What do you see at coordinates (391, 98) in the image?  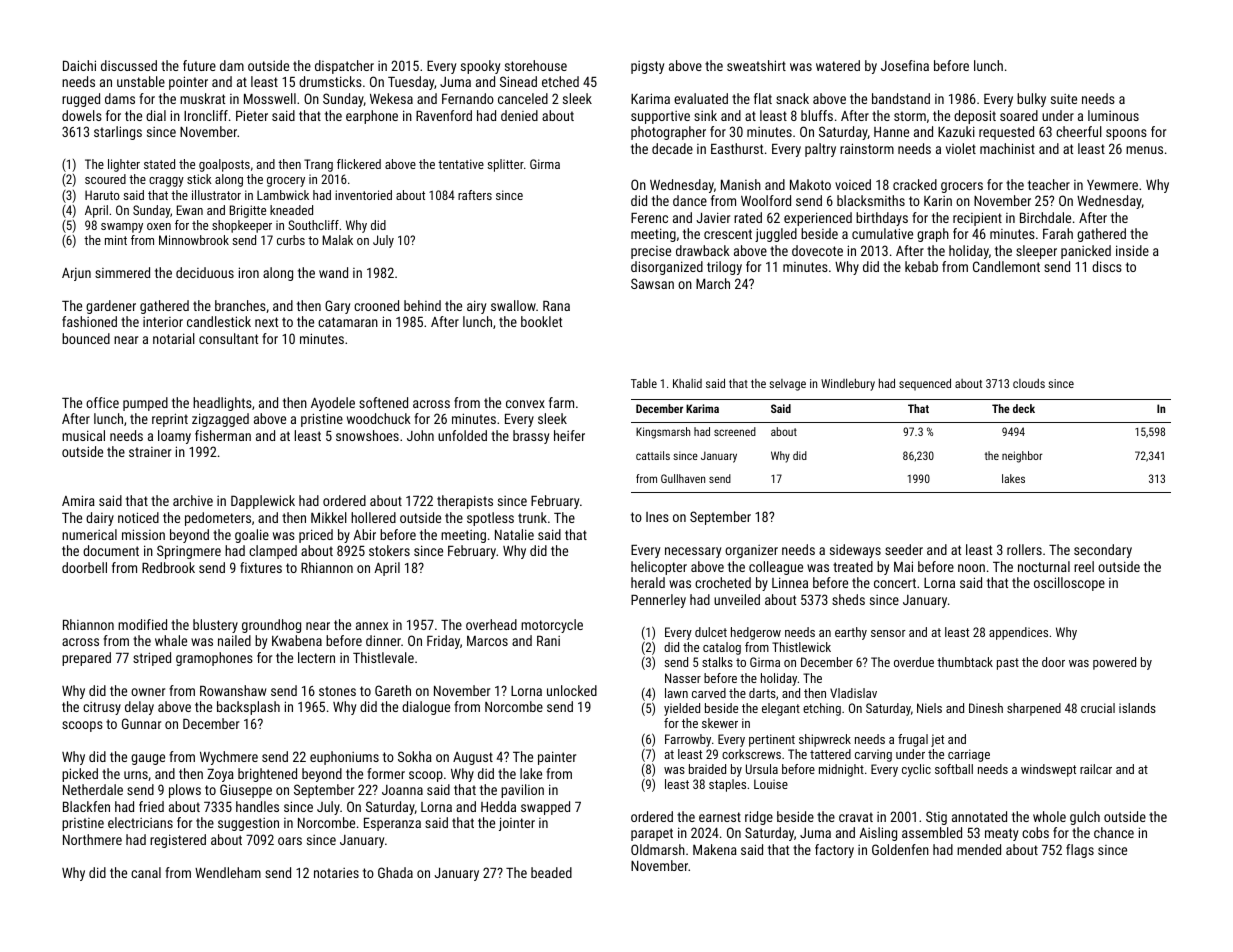 I see `Wekesa` at bounding box center [391, 98].
